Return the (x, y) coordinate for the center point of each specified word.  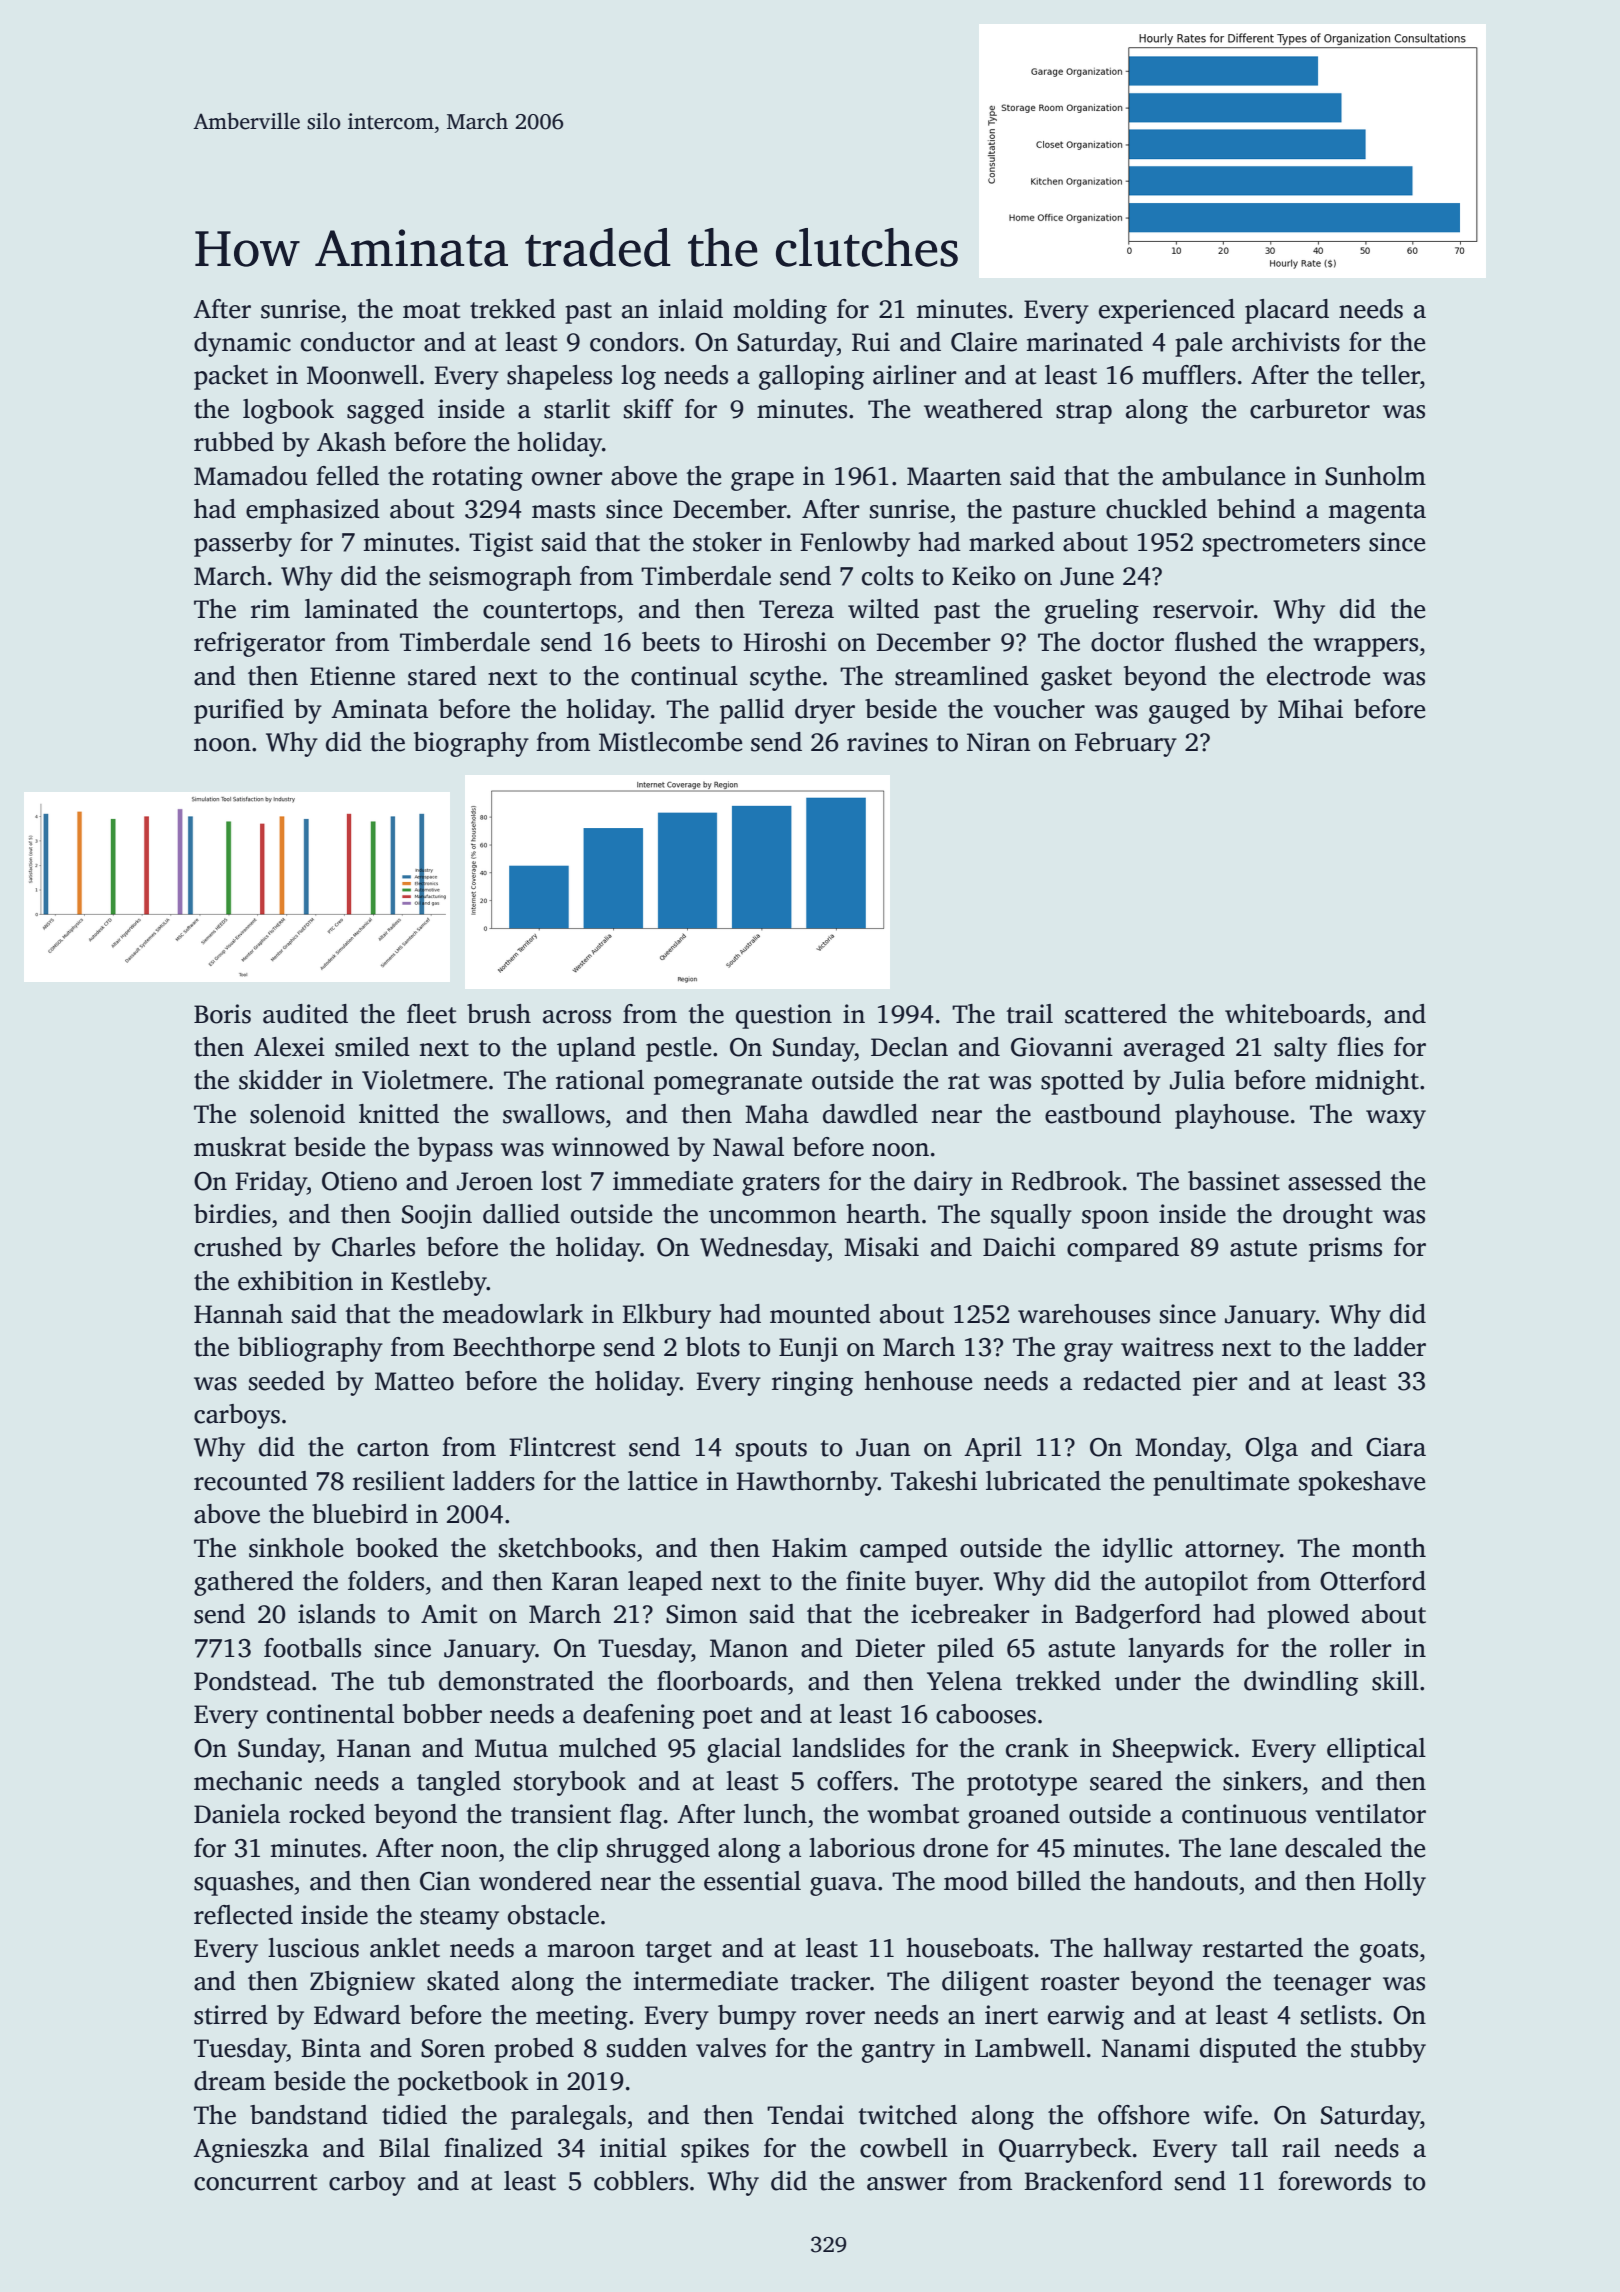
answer (907, 2184)
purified (239, 711)
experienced (1167, 311)
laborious (862, 1848)
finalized (493, 2148)
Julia (1197, 1080)
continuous (1244, 1814)
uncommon (772, 1217)
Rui (871, 342)
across (577, 1017)
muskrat (240, 1147)
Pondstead (252, 1681)
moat (431, 310)
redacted (1132, 1381)
